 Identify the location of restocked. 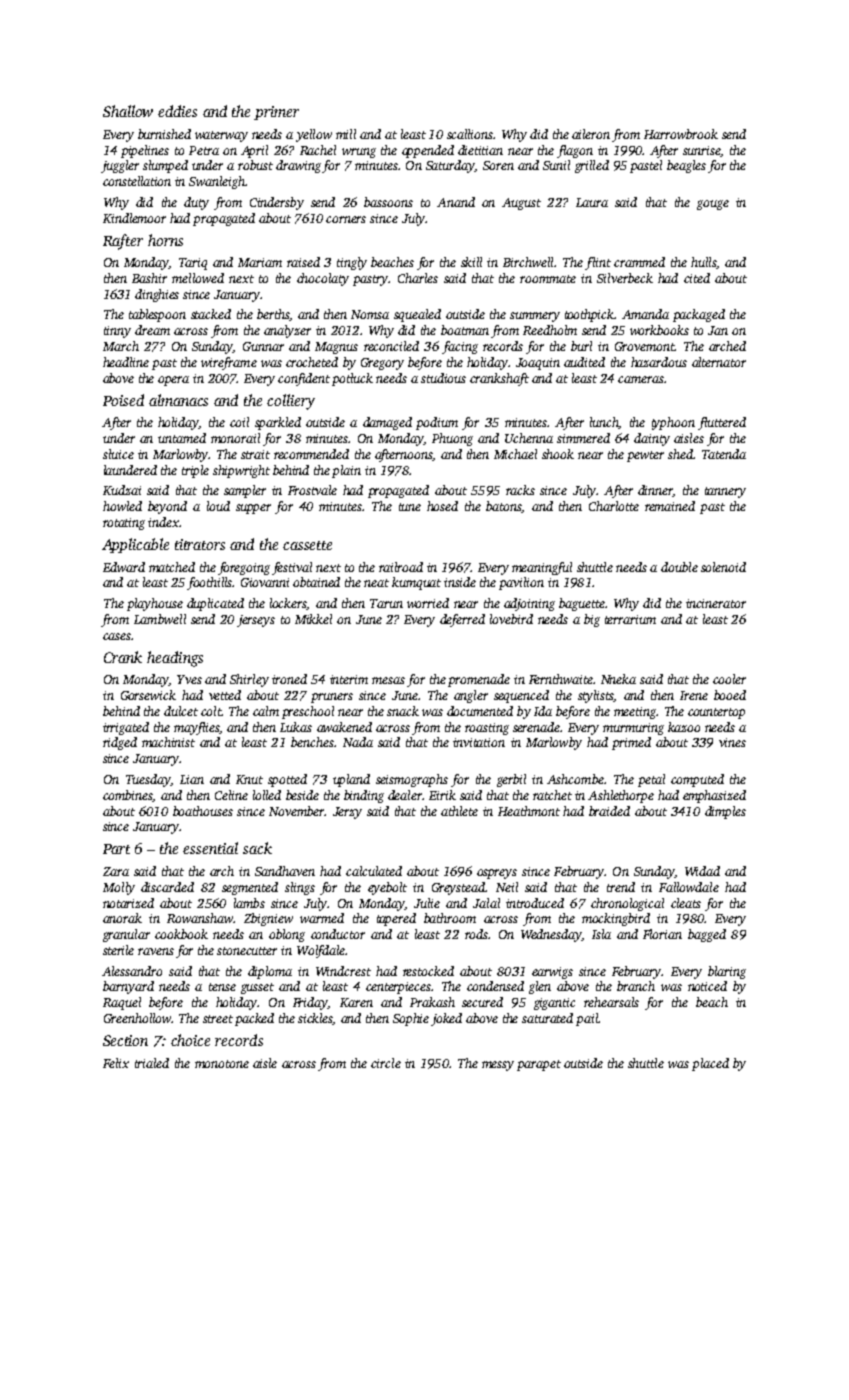
(428, 971).
